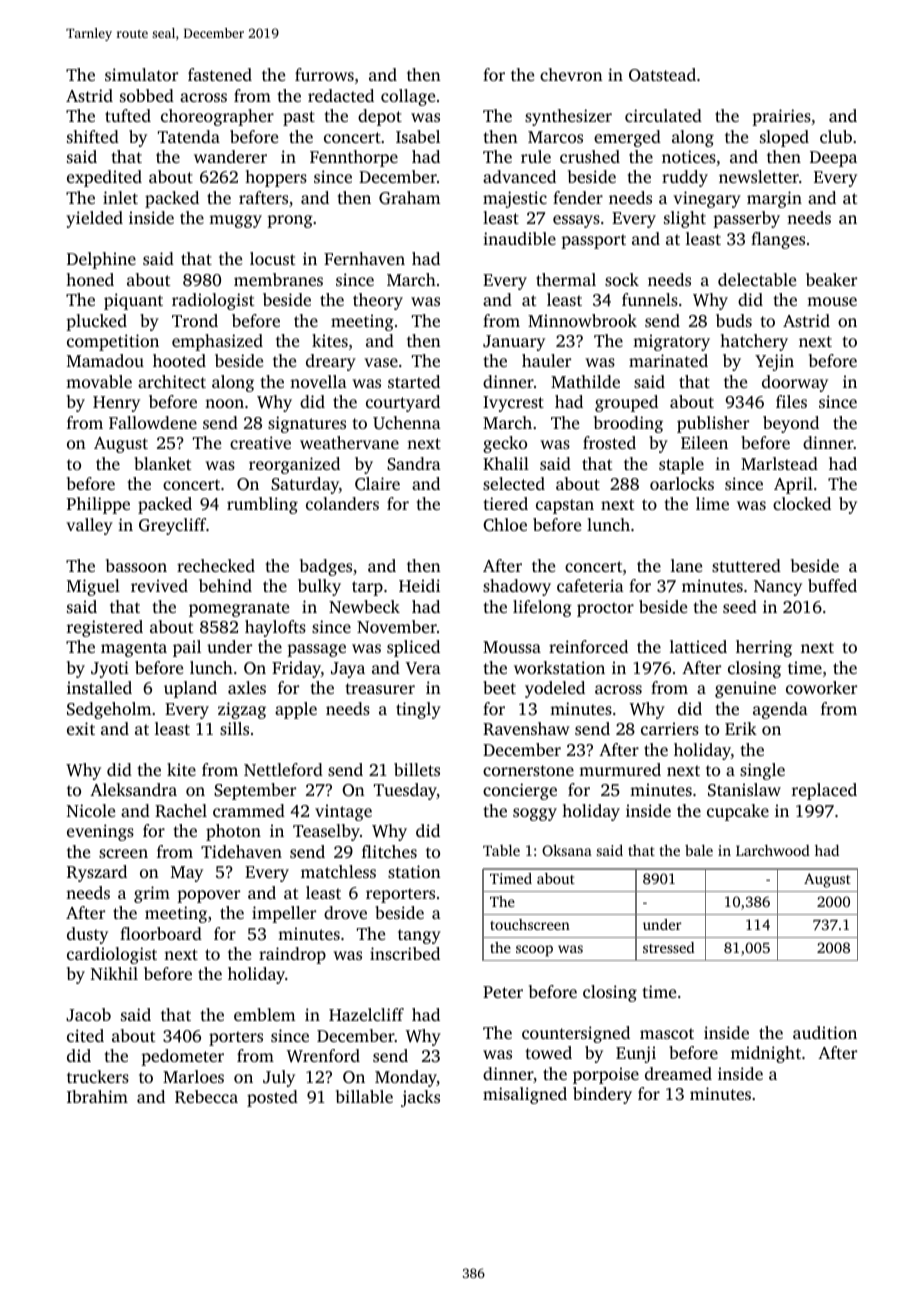 The height and width of the screenshot is (1314, 924). What do you see at coordinates (408, 97) in the screenshot?
I see `collage` at bounding box center [408, 97].
